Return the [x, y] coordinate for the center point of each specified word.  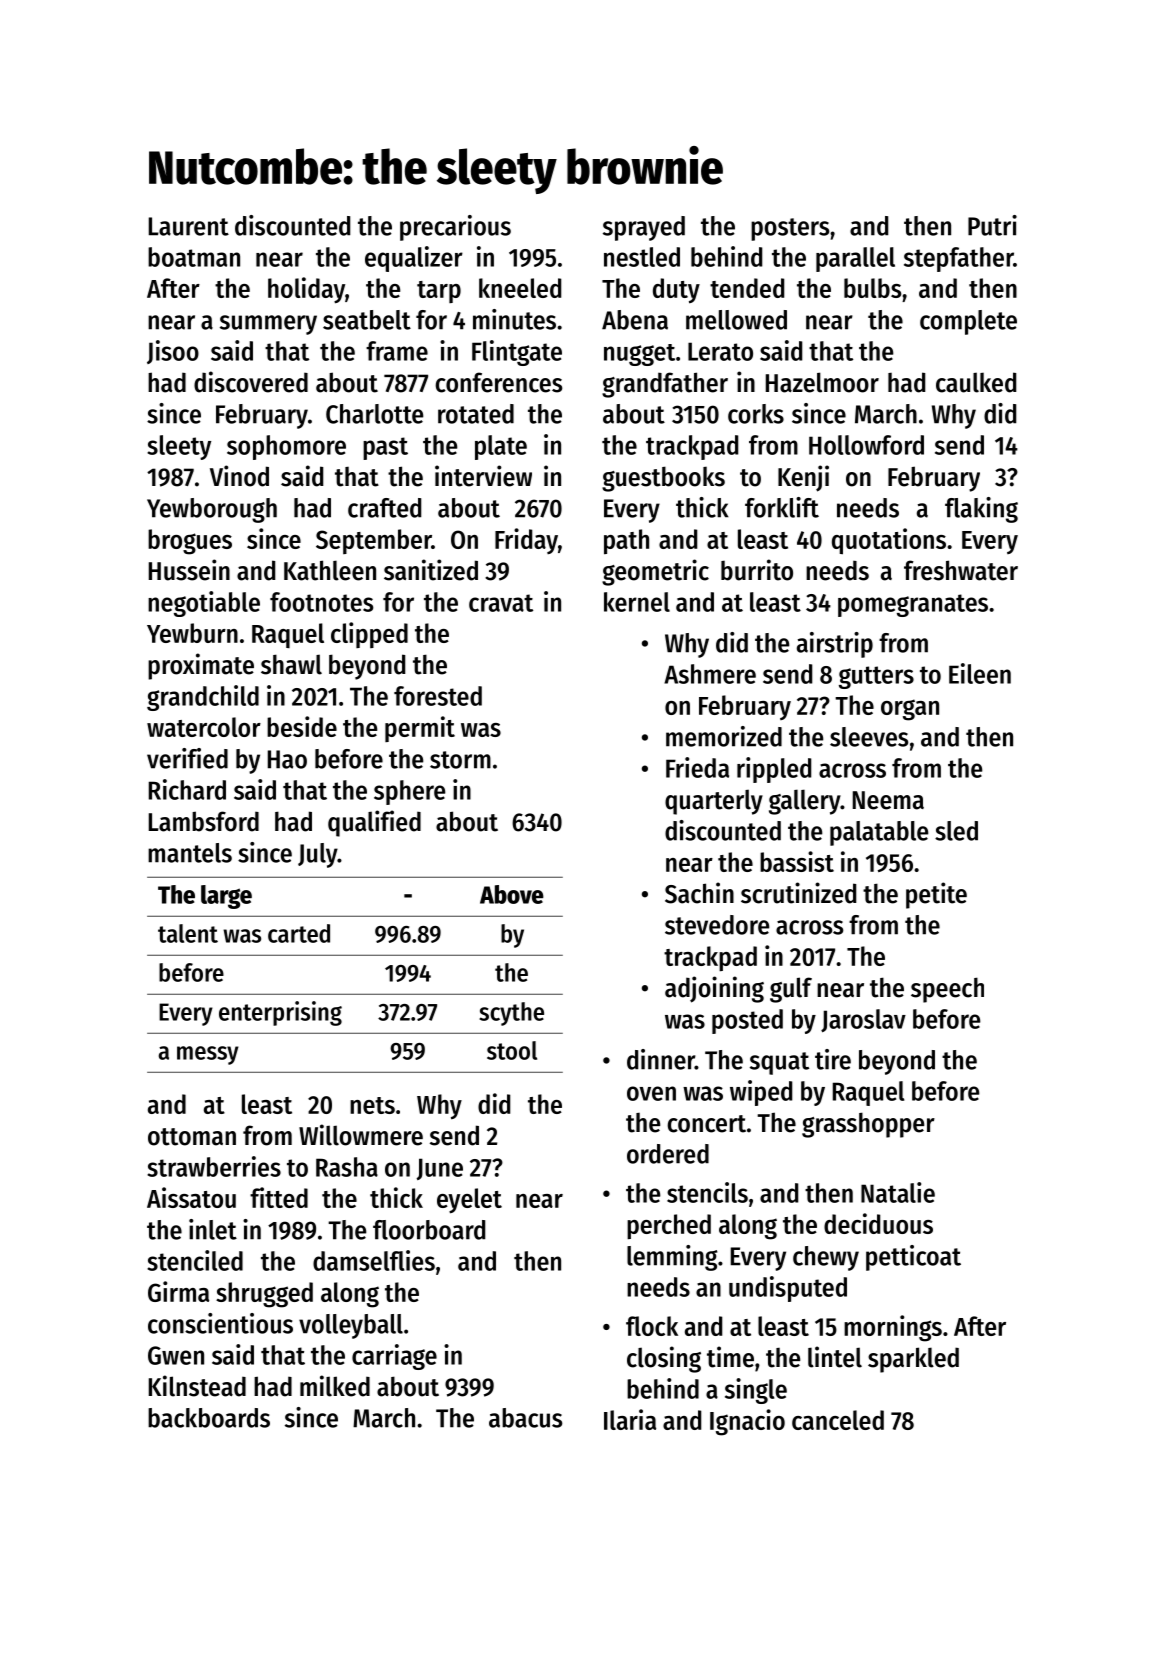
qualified [374, 823]
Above [512, 894]
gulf [791, 990]
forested [438, 696]
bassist [797, 861]
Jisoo [173, 352]
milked [335, 1386]
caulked [976, 382]
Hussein [189, 570]
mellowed [736, 320]
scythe [511, 1014]
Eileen [980, 673]
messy [208, 1055]
